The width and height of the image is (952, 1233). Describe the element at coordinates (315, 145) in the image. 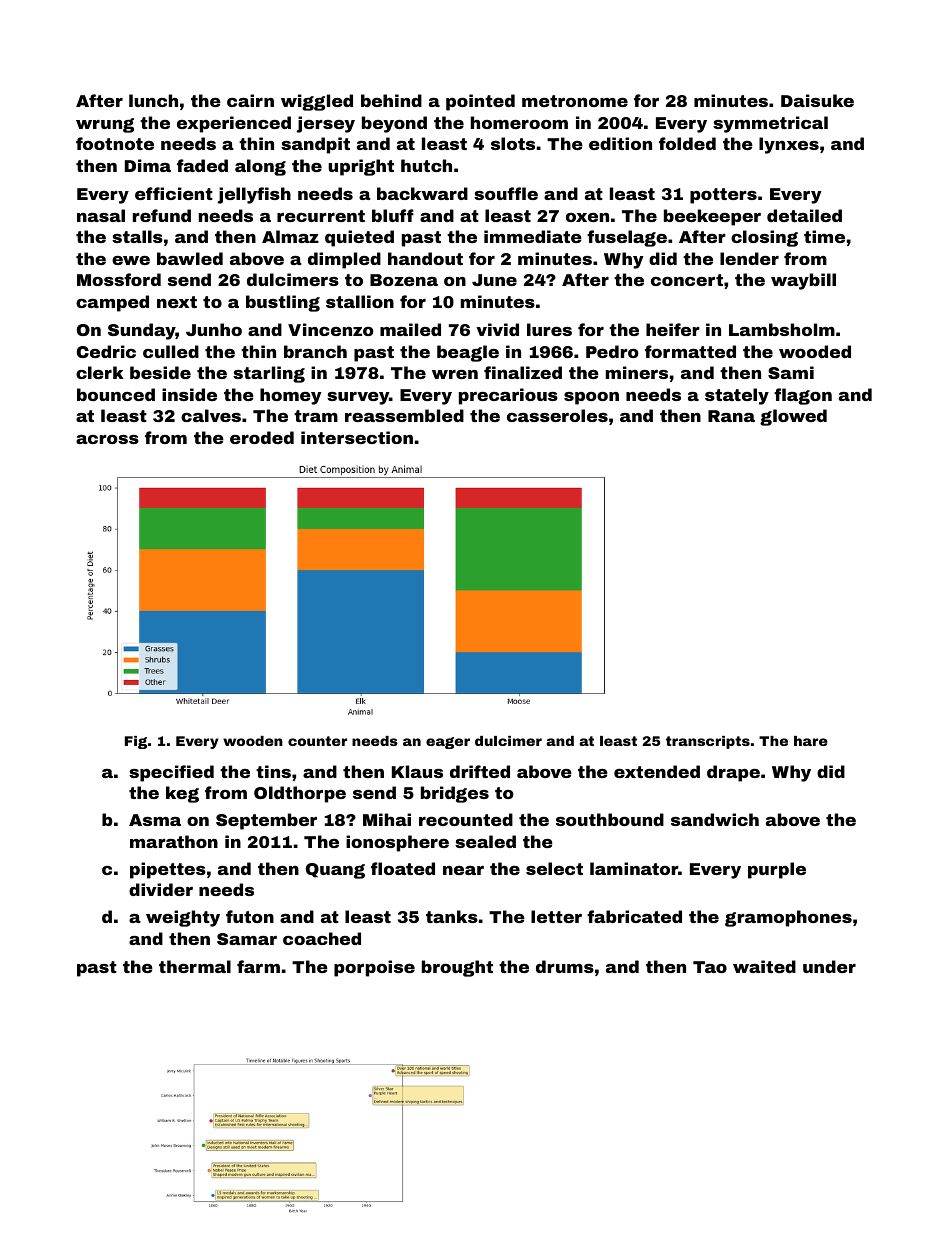

I see `sandpit` at that location.
